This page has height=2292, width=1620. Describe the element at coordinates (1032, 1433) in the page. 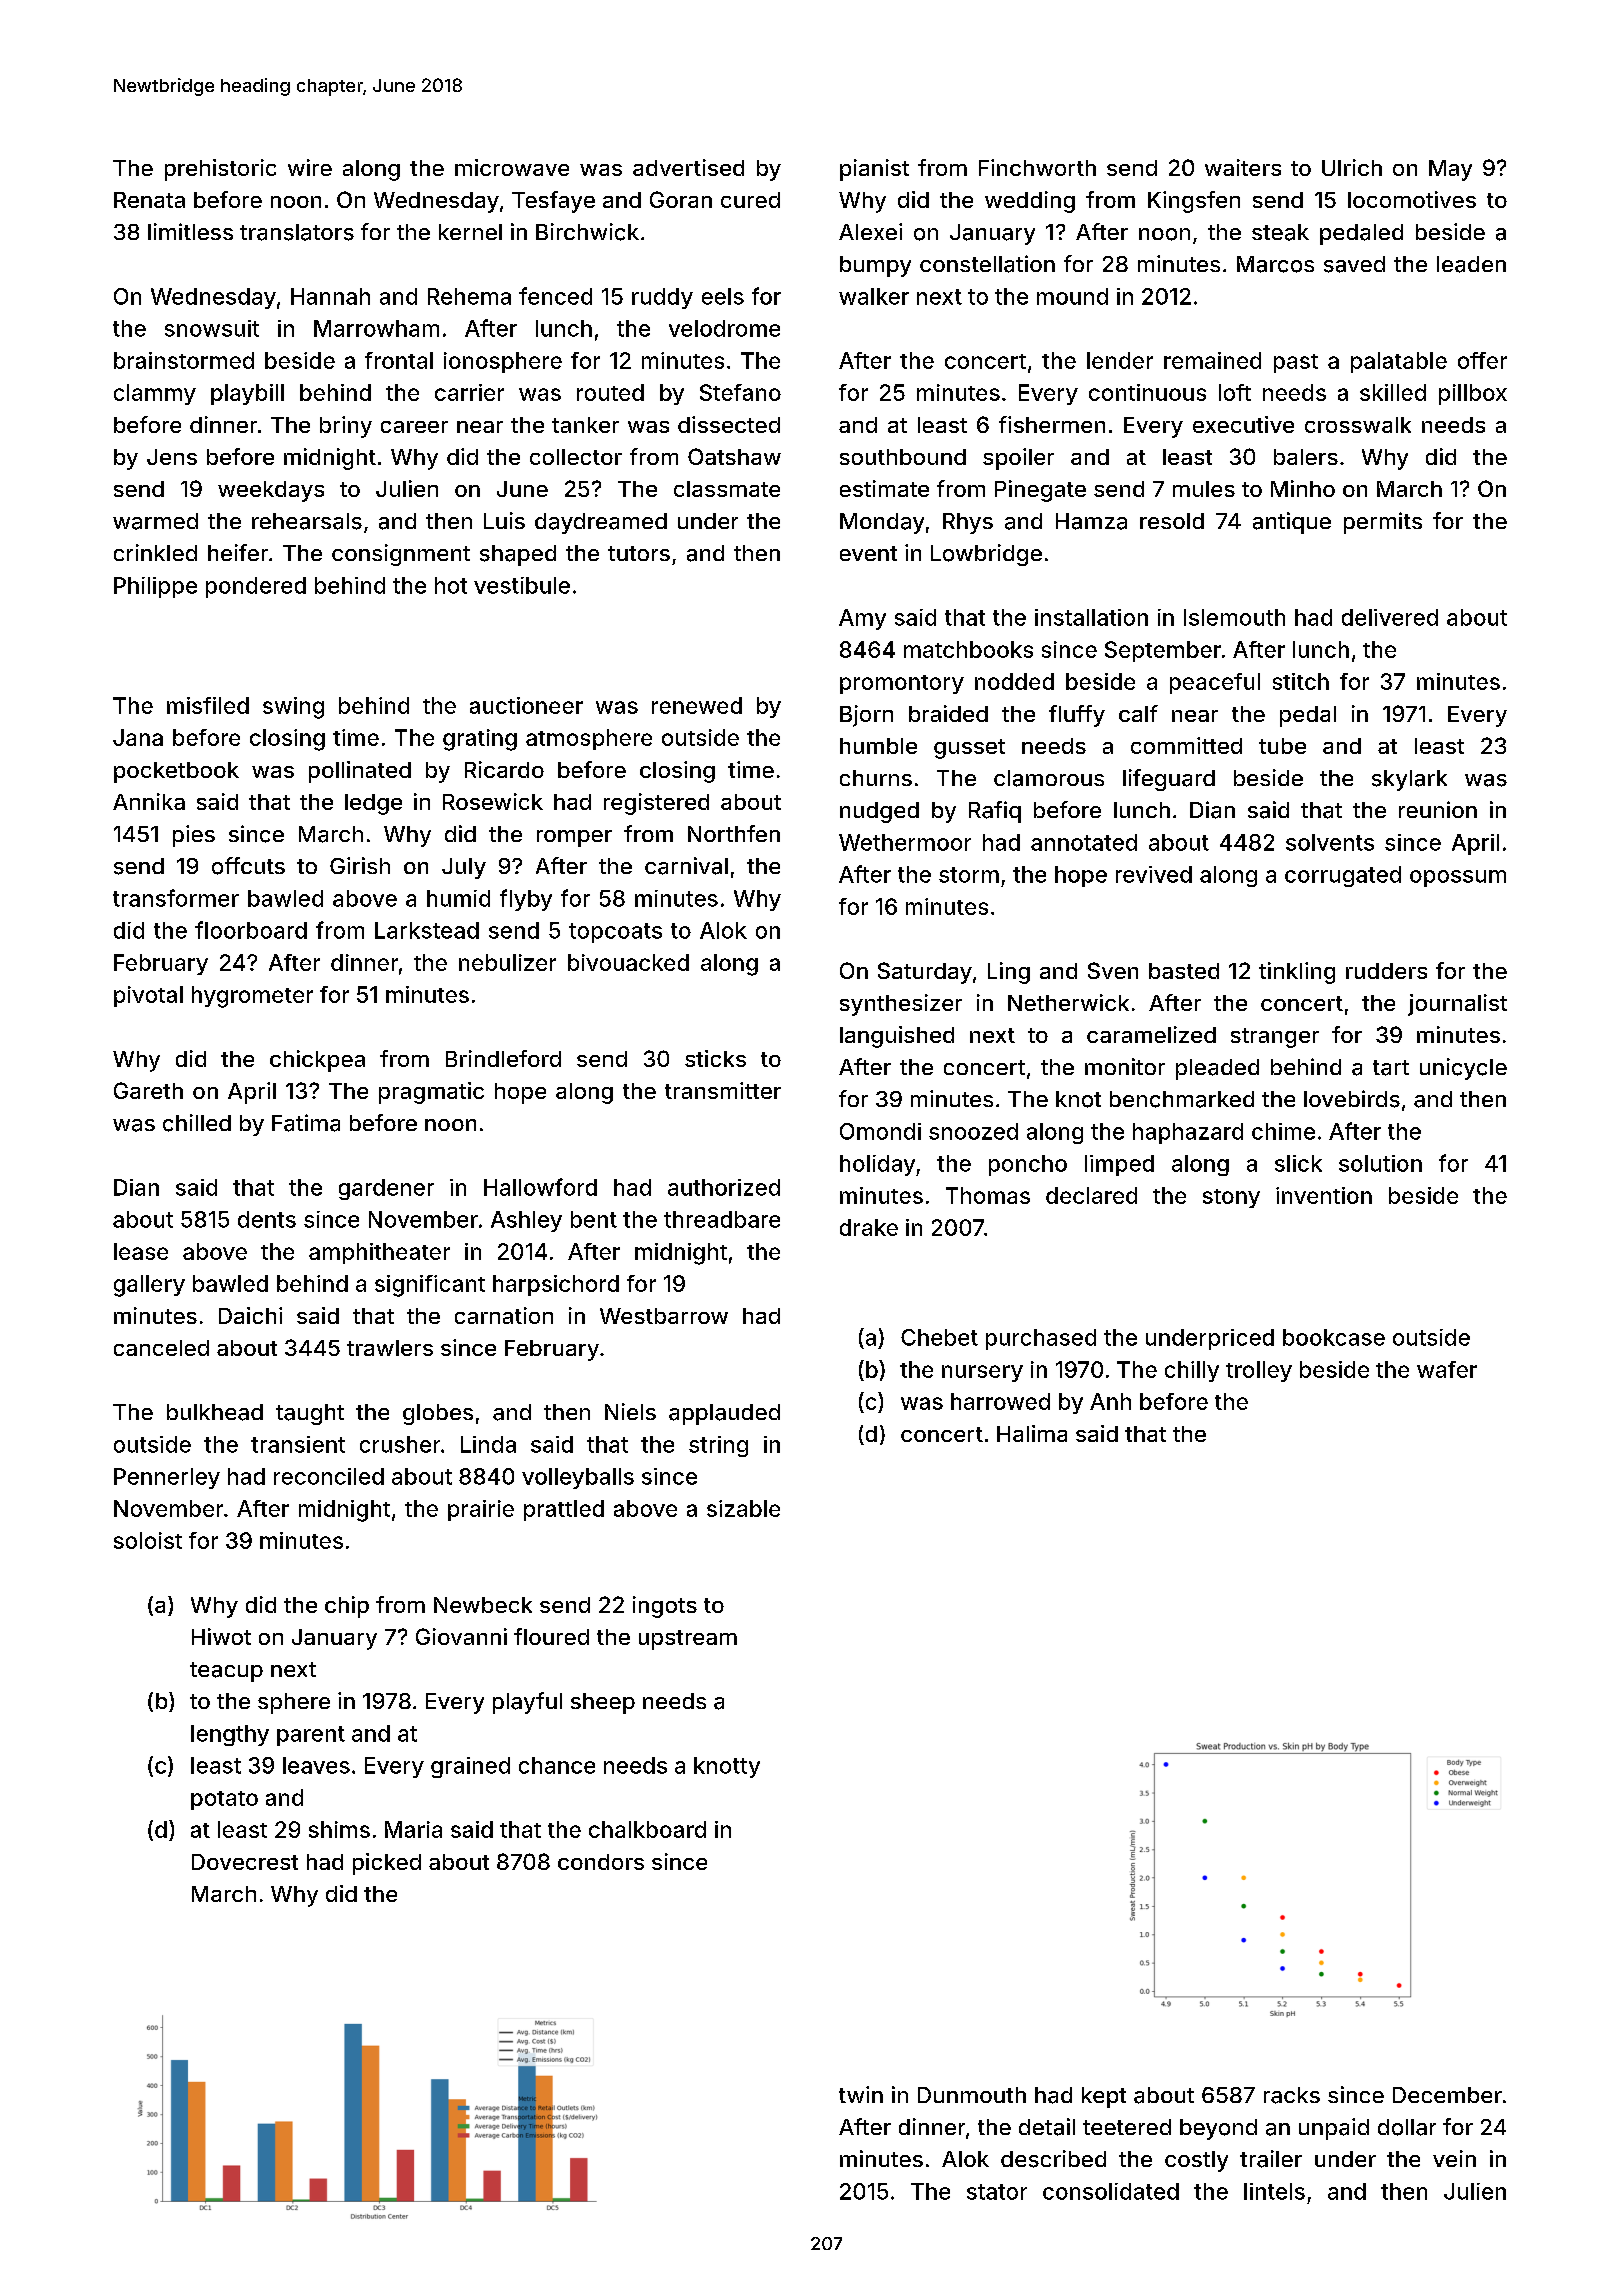

I see `Halima` at that location.
